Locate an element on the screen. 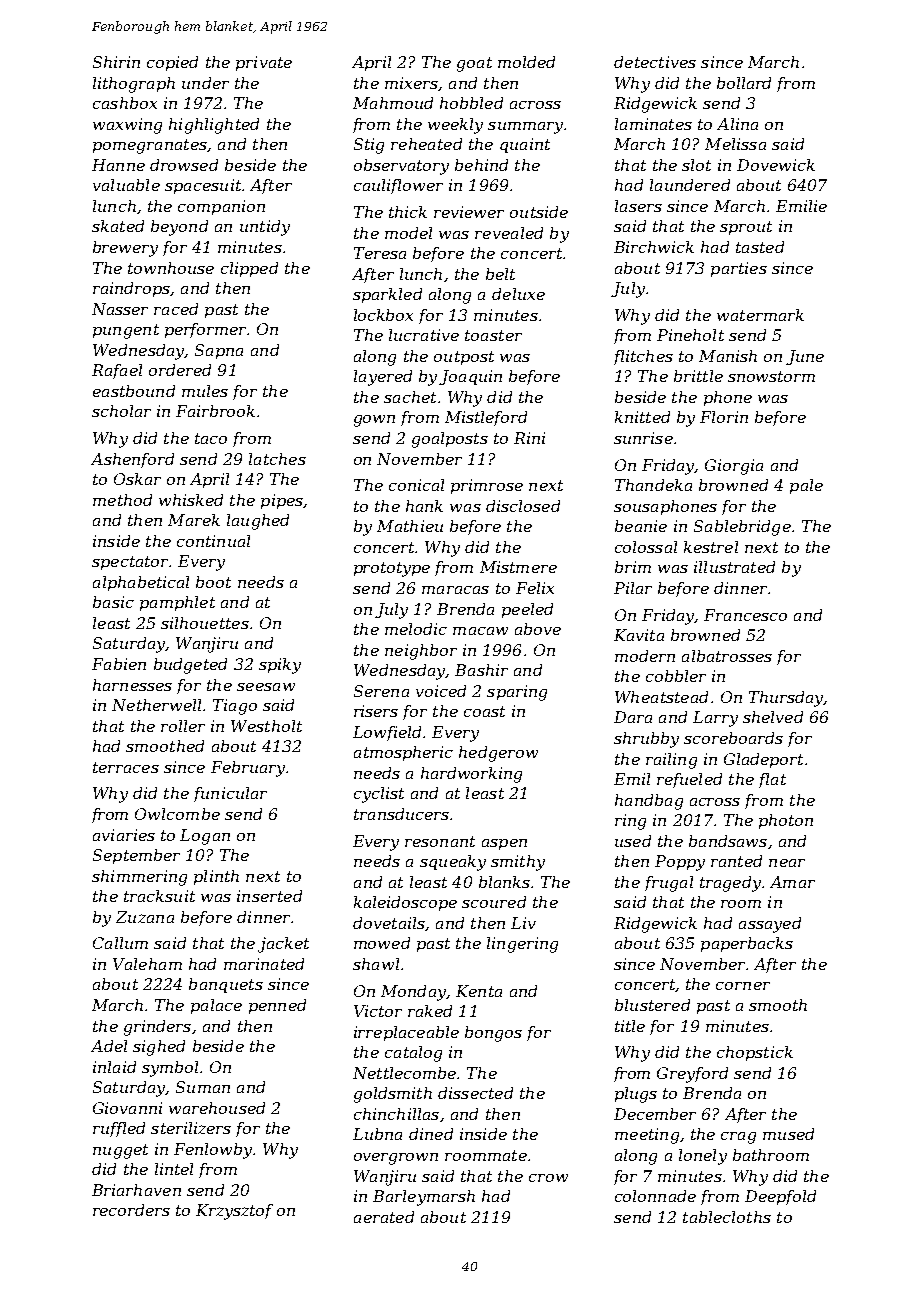 This screenshot has width=924, height=1308. Shirin is located at coordinates (116, 62).
